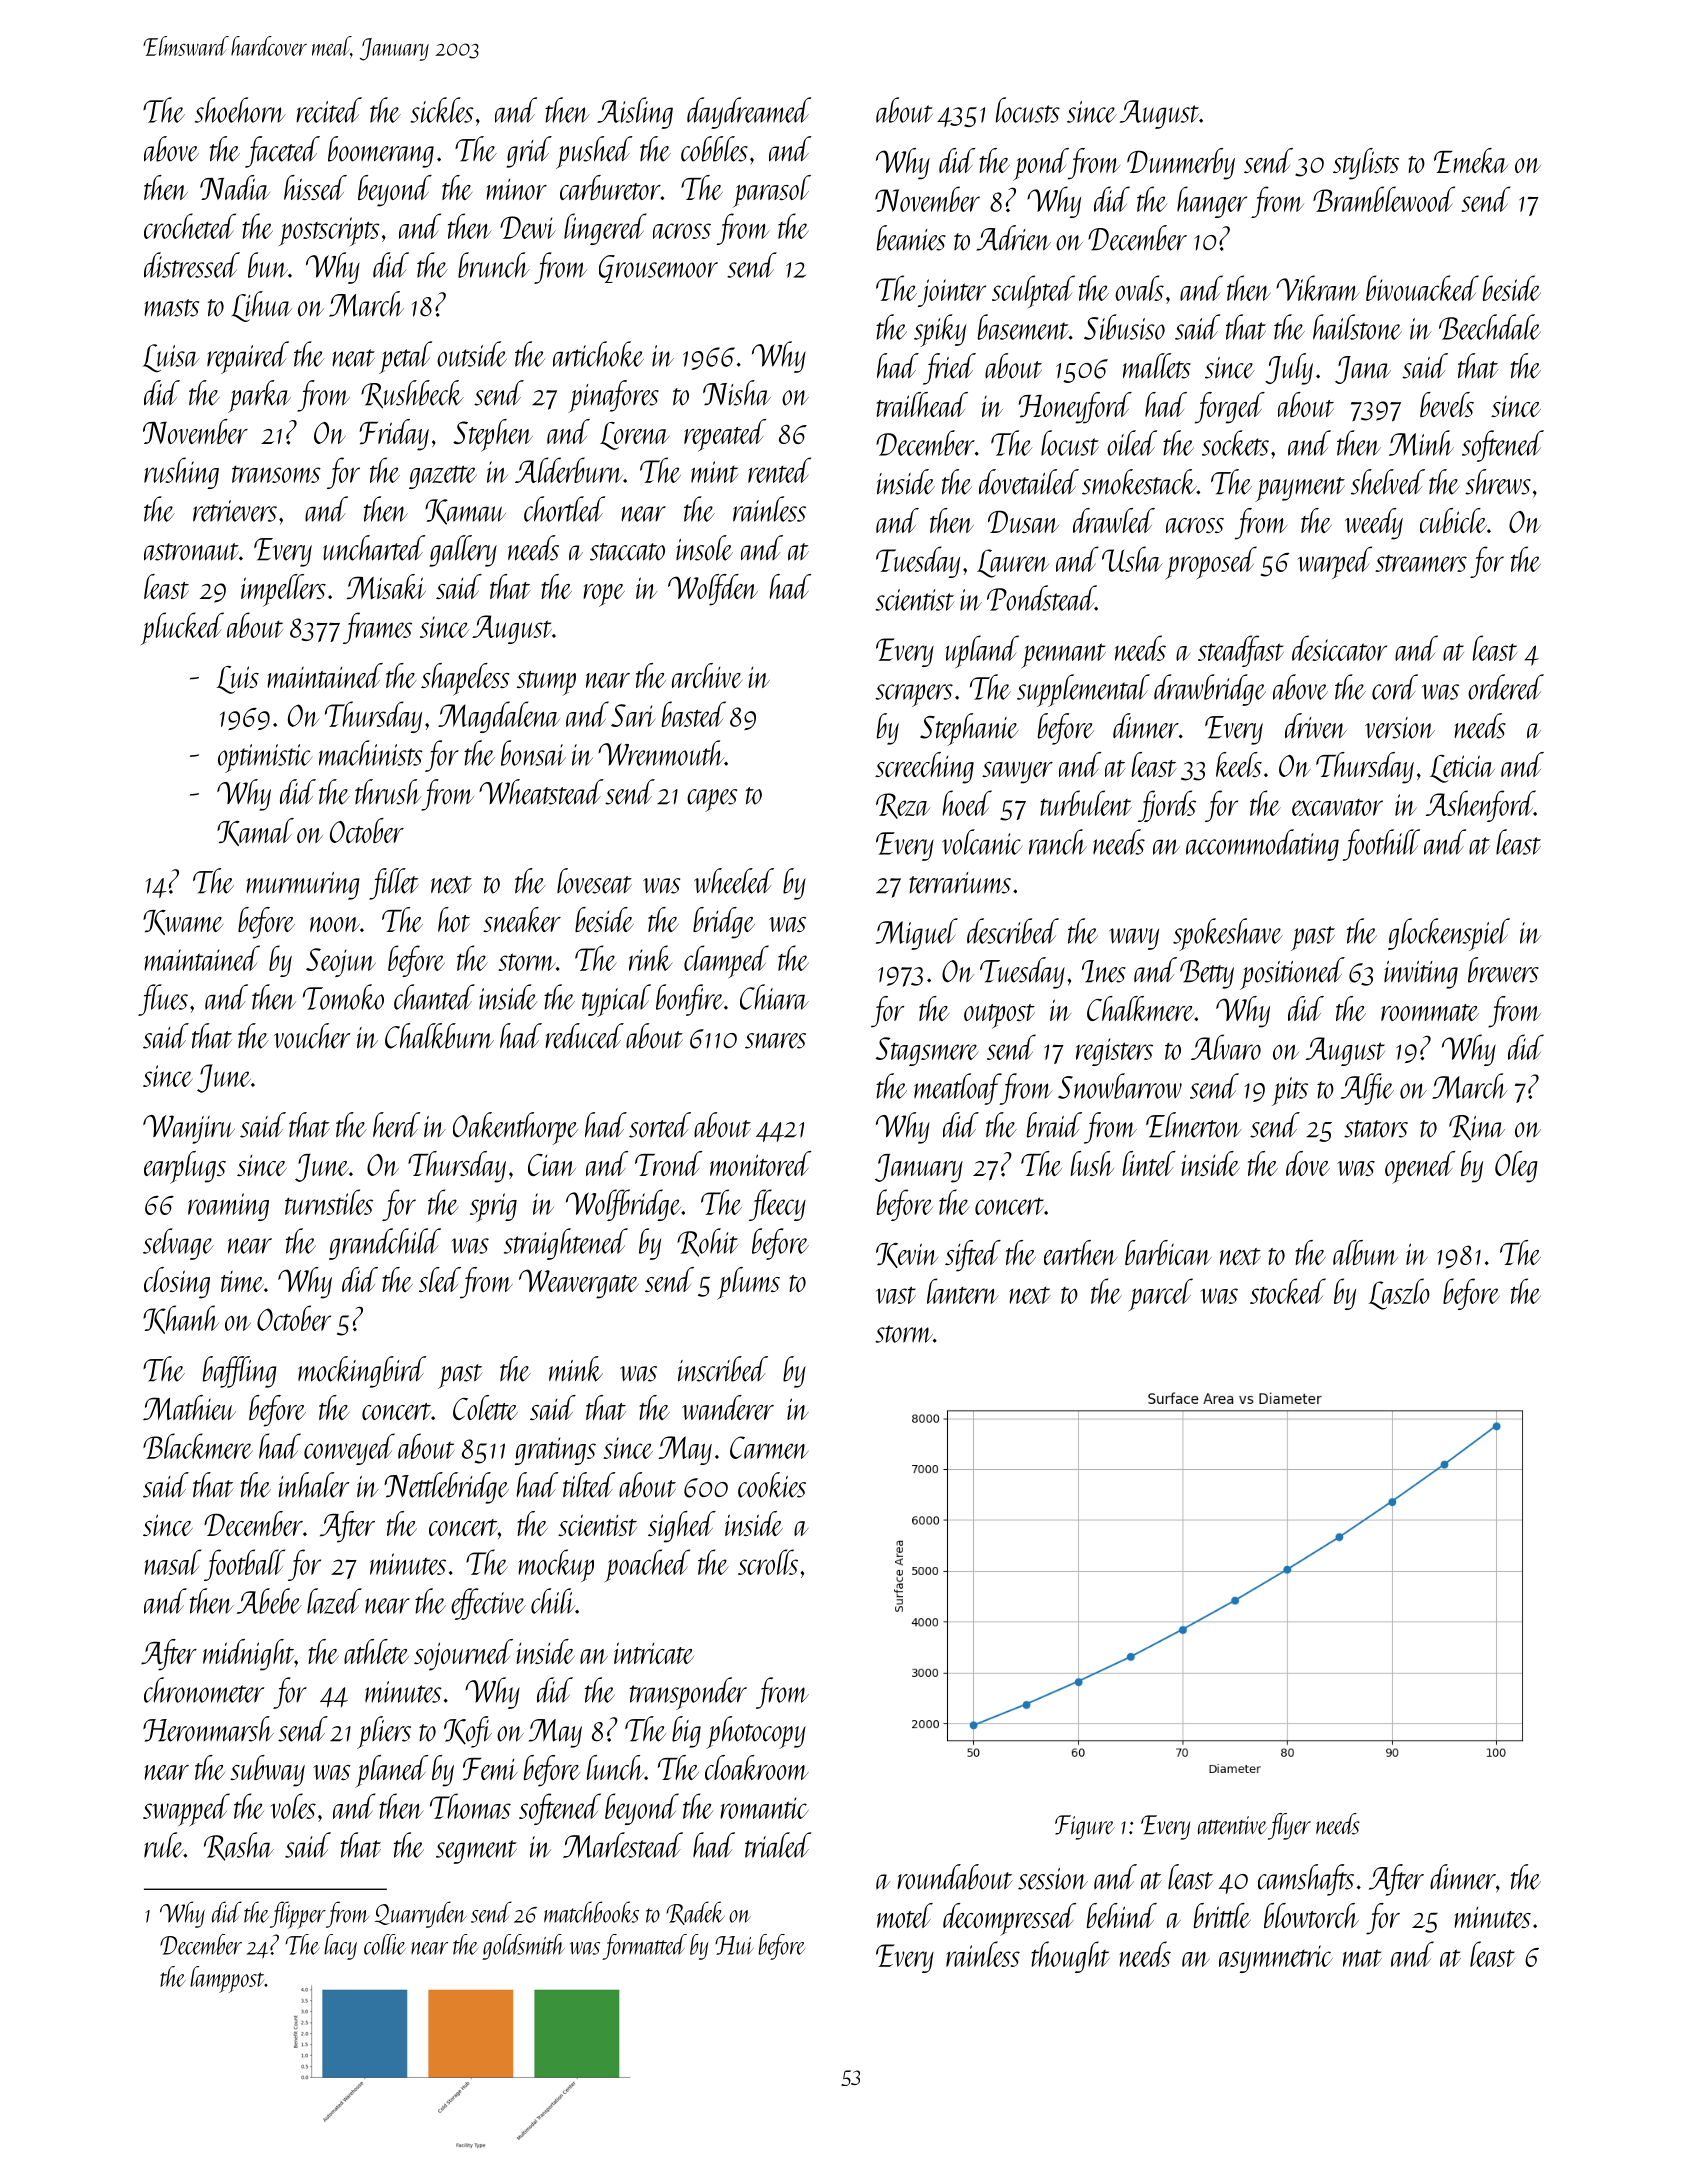  I want to click on fillet, so click(394, 884).
